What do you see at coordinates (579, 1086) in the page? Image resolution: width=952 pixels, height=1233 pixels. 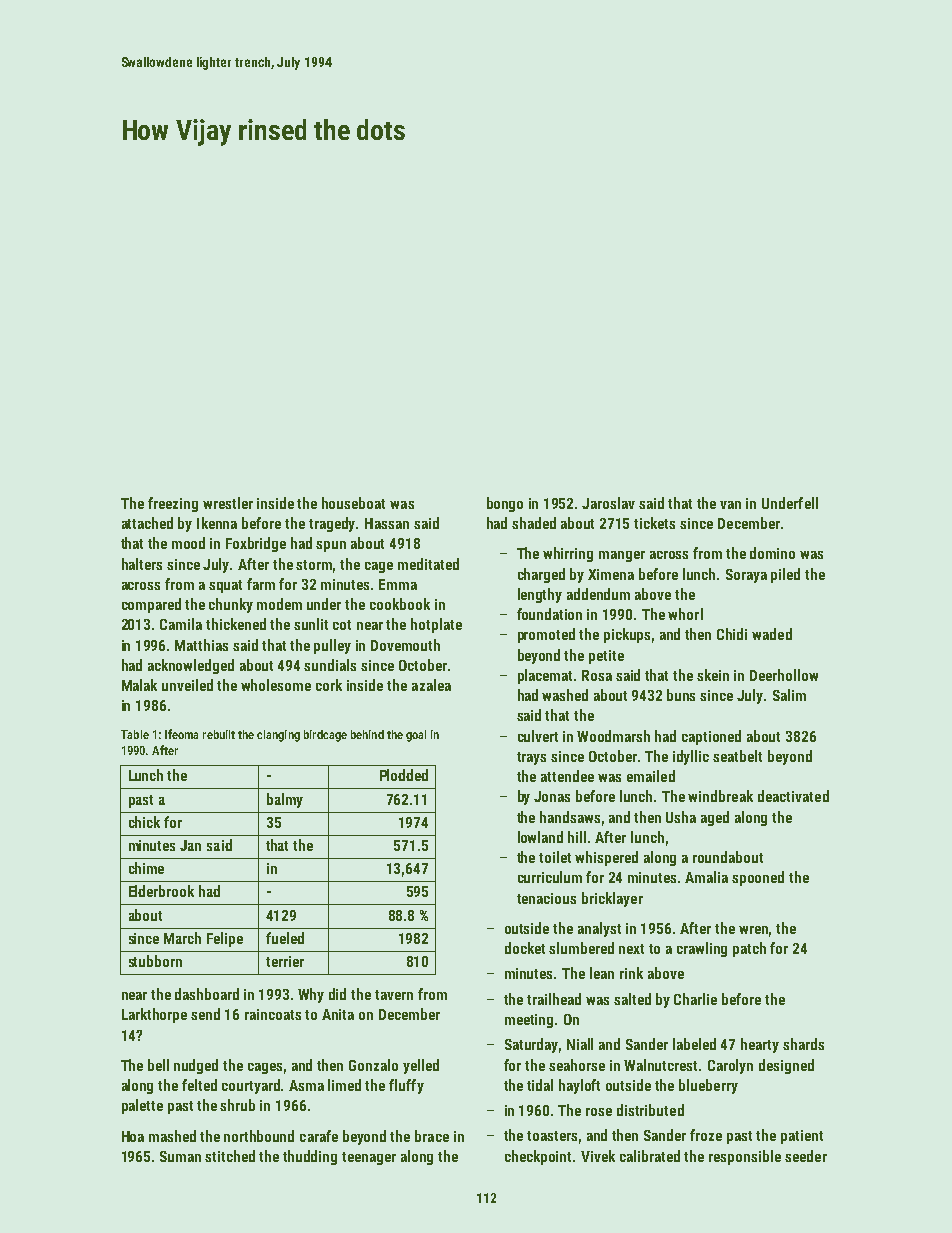 I see `hayloft` at bounding box center [579, 1086].
